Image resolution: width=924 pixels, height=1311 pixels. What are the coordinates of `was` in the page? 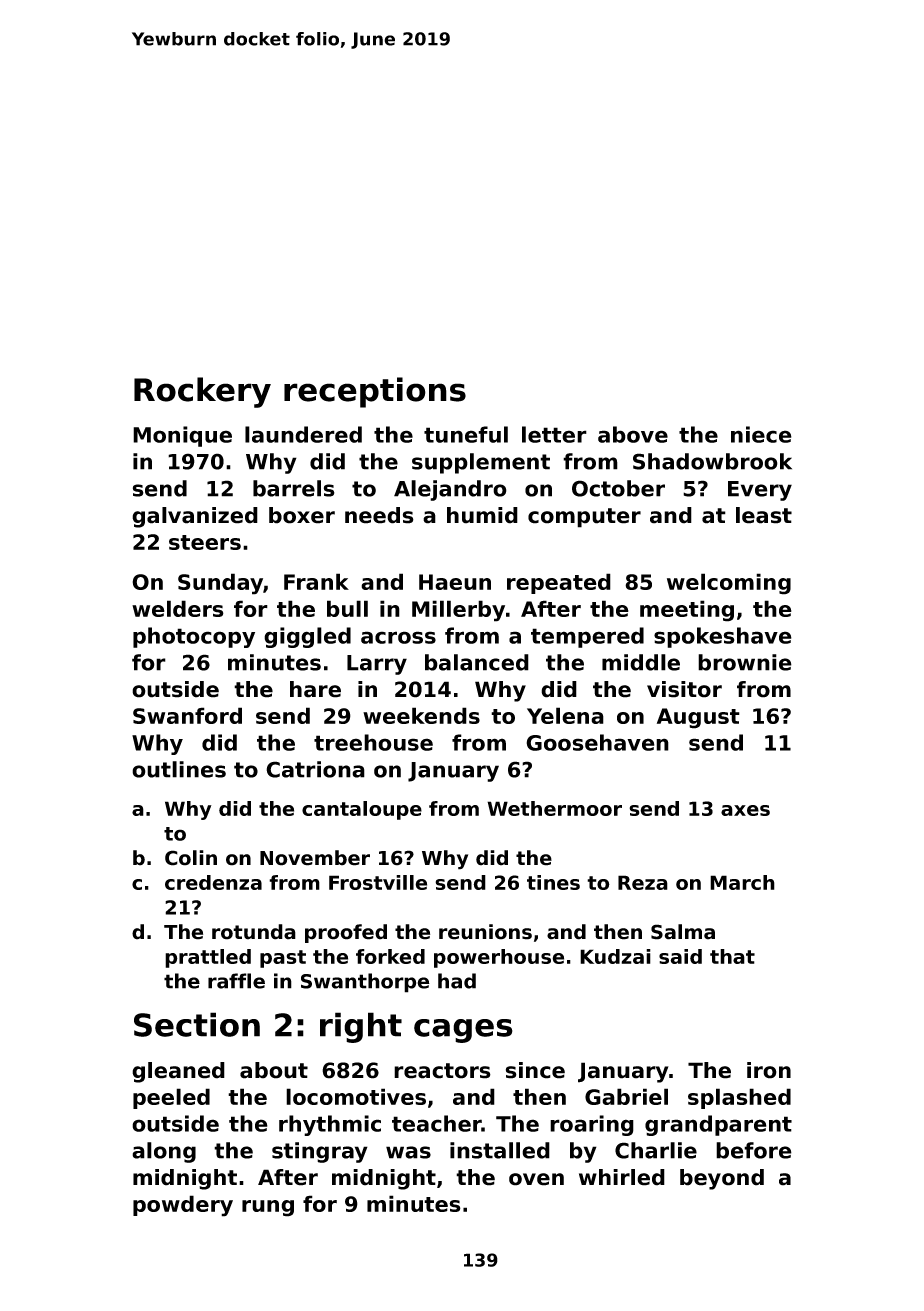 It's located at (408, 1152).
